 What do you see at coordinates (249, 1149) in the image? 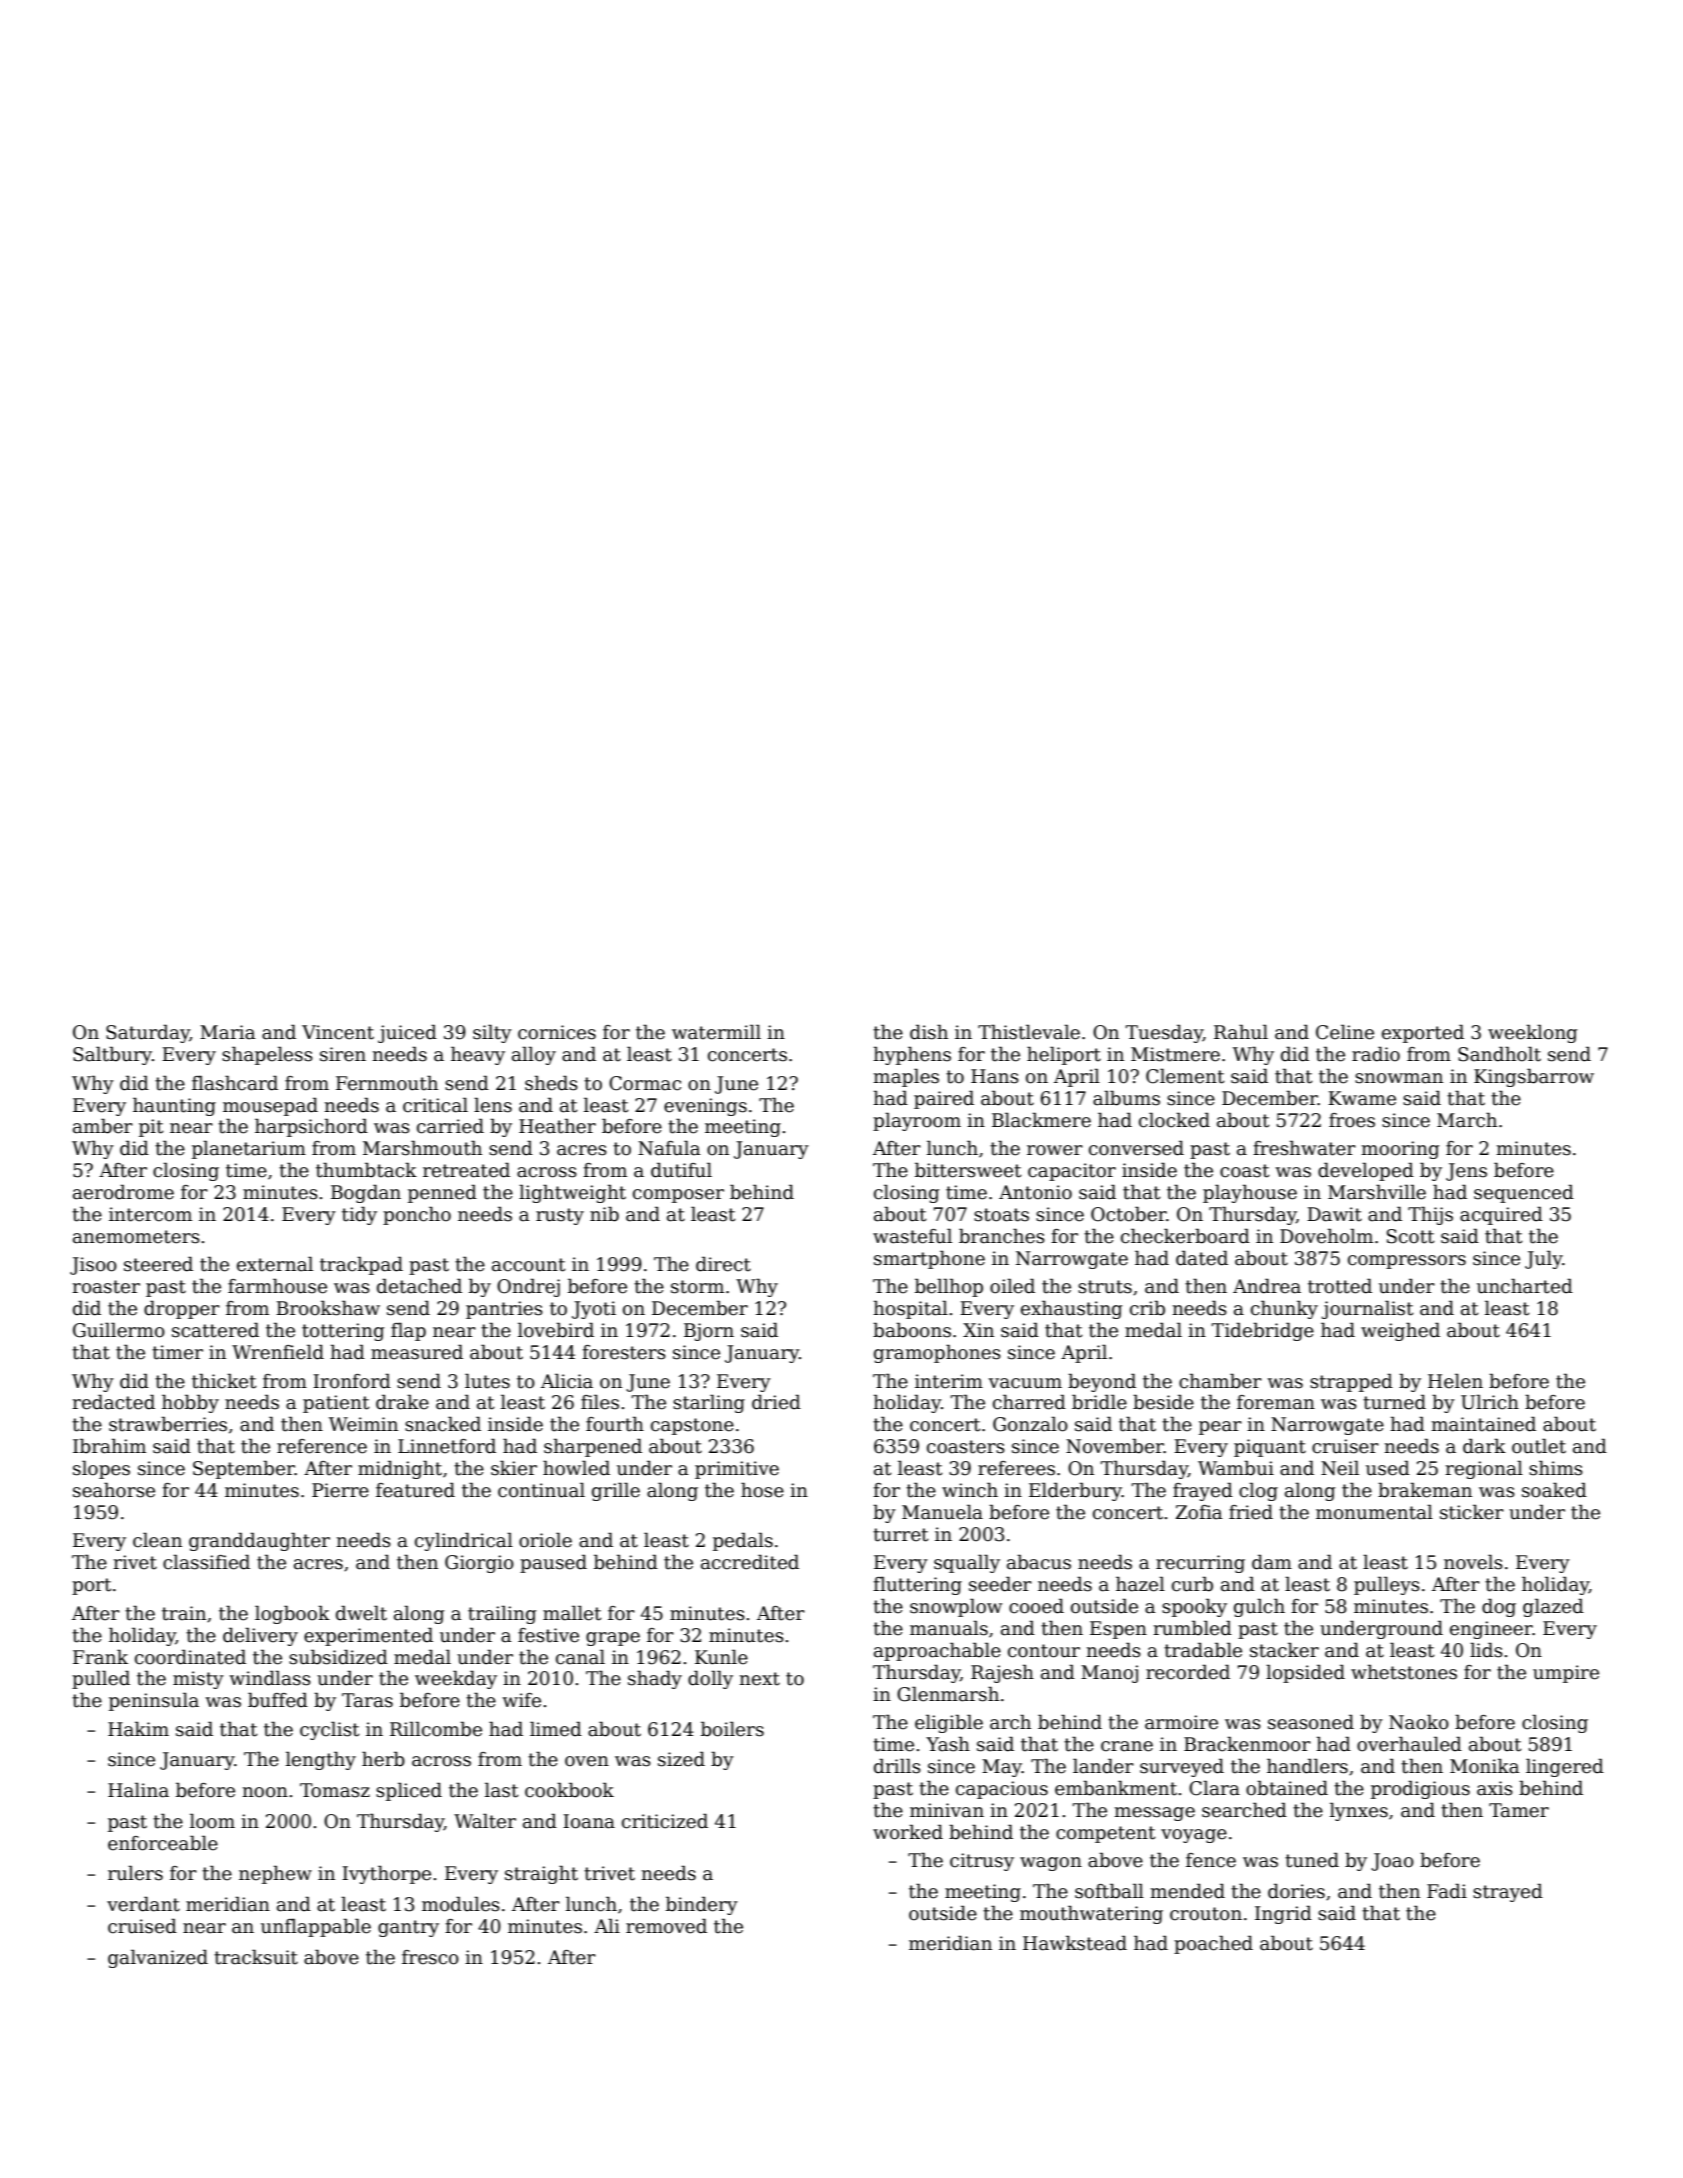
I see `planetarium` at bounding box center [249, 1149].
